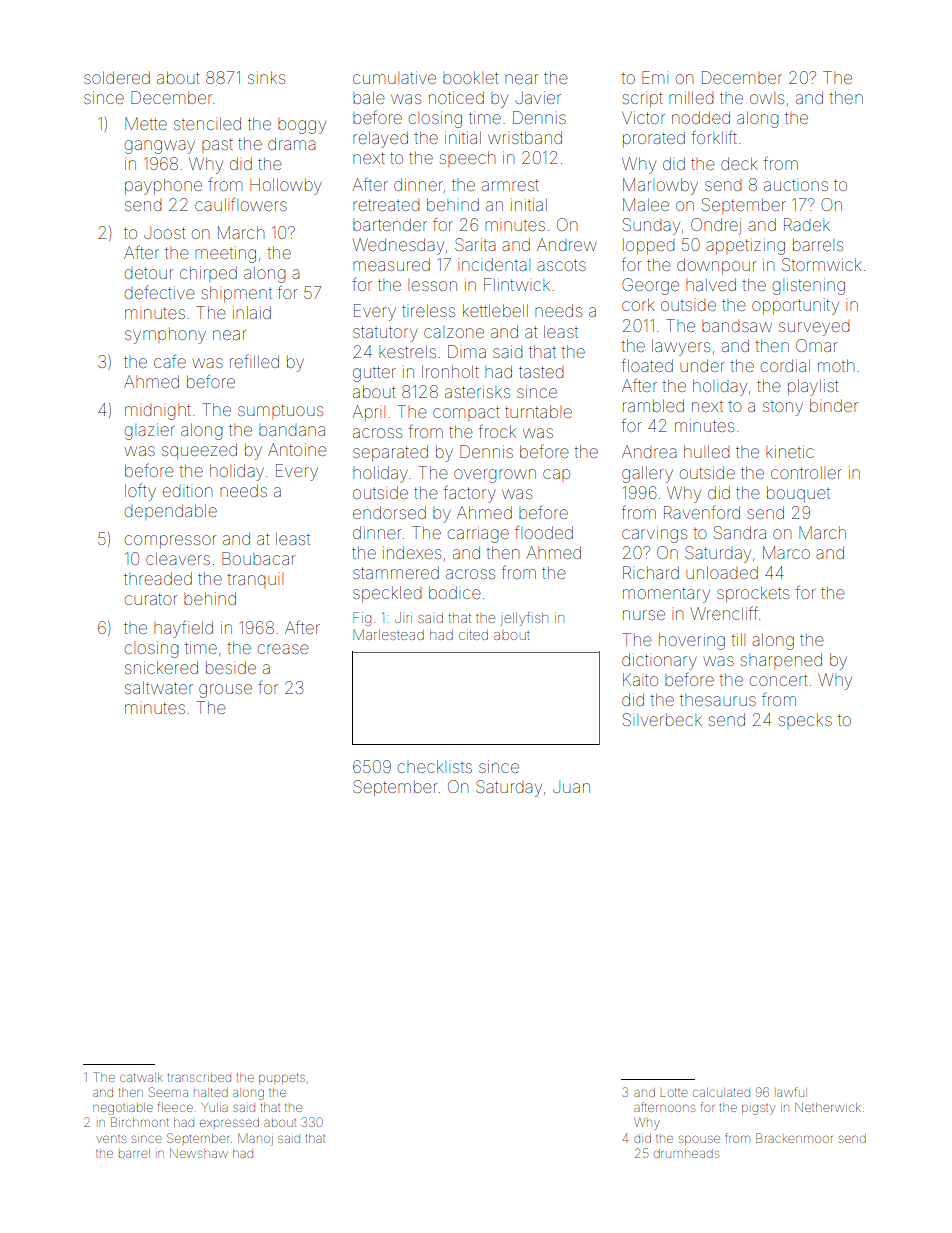  I want to click on saltwater, so click(159, 687).
